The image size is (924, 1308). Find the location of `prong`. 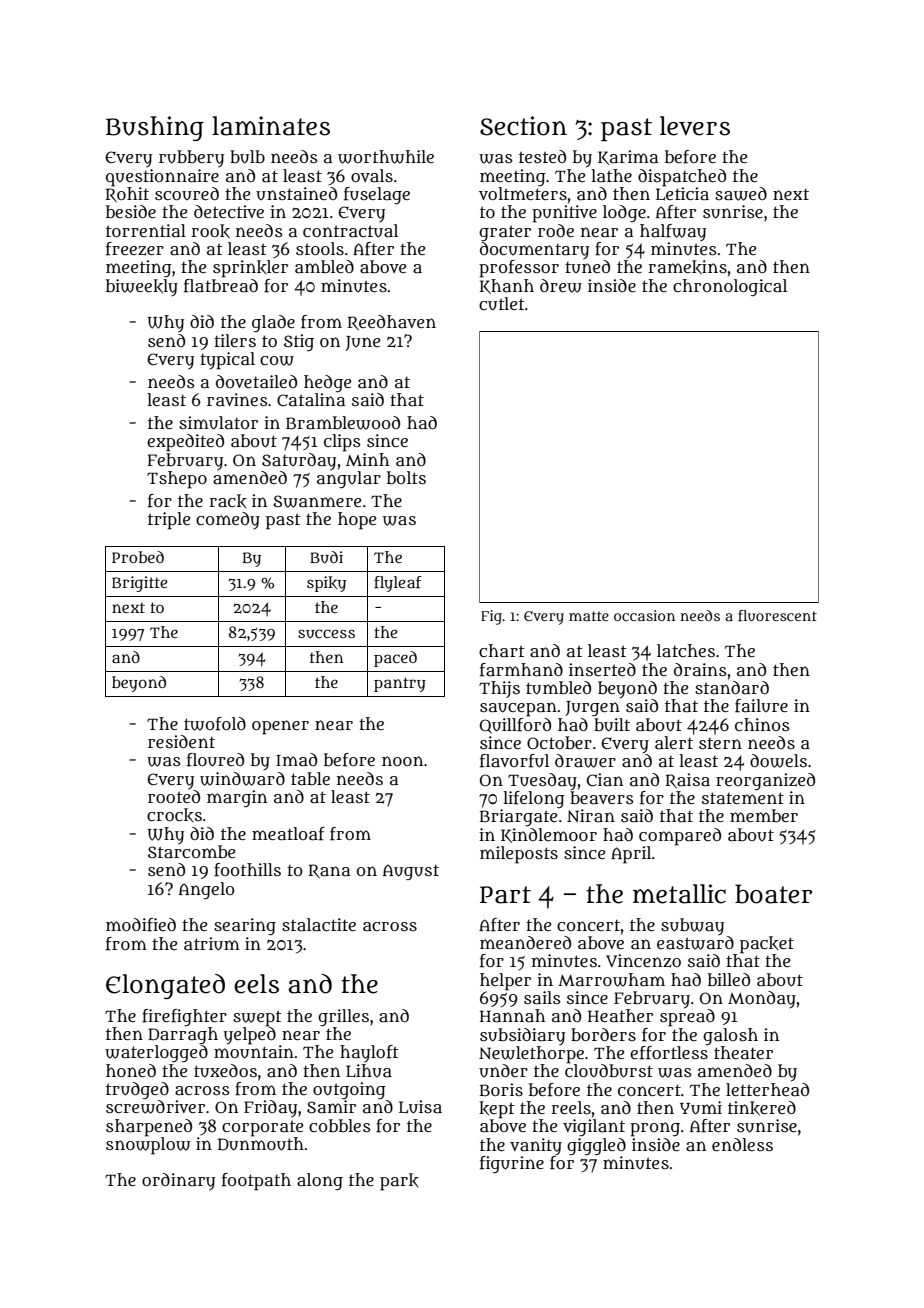

prong is located at coordinates (655, 1129).
